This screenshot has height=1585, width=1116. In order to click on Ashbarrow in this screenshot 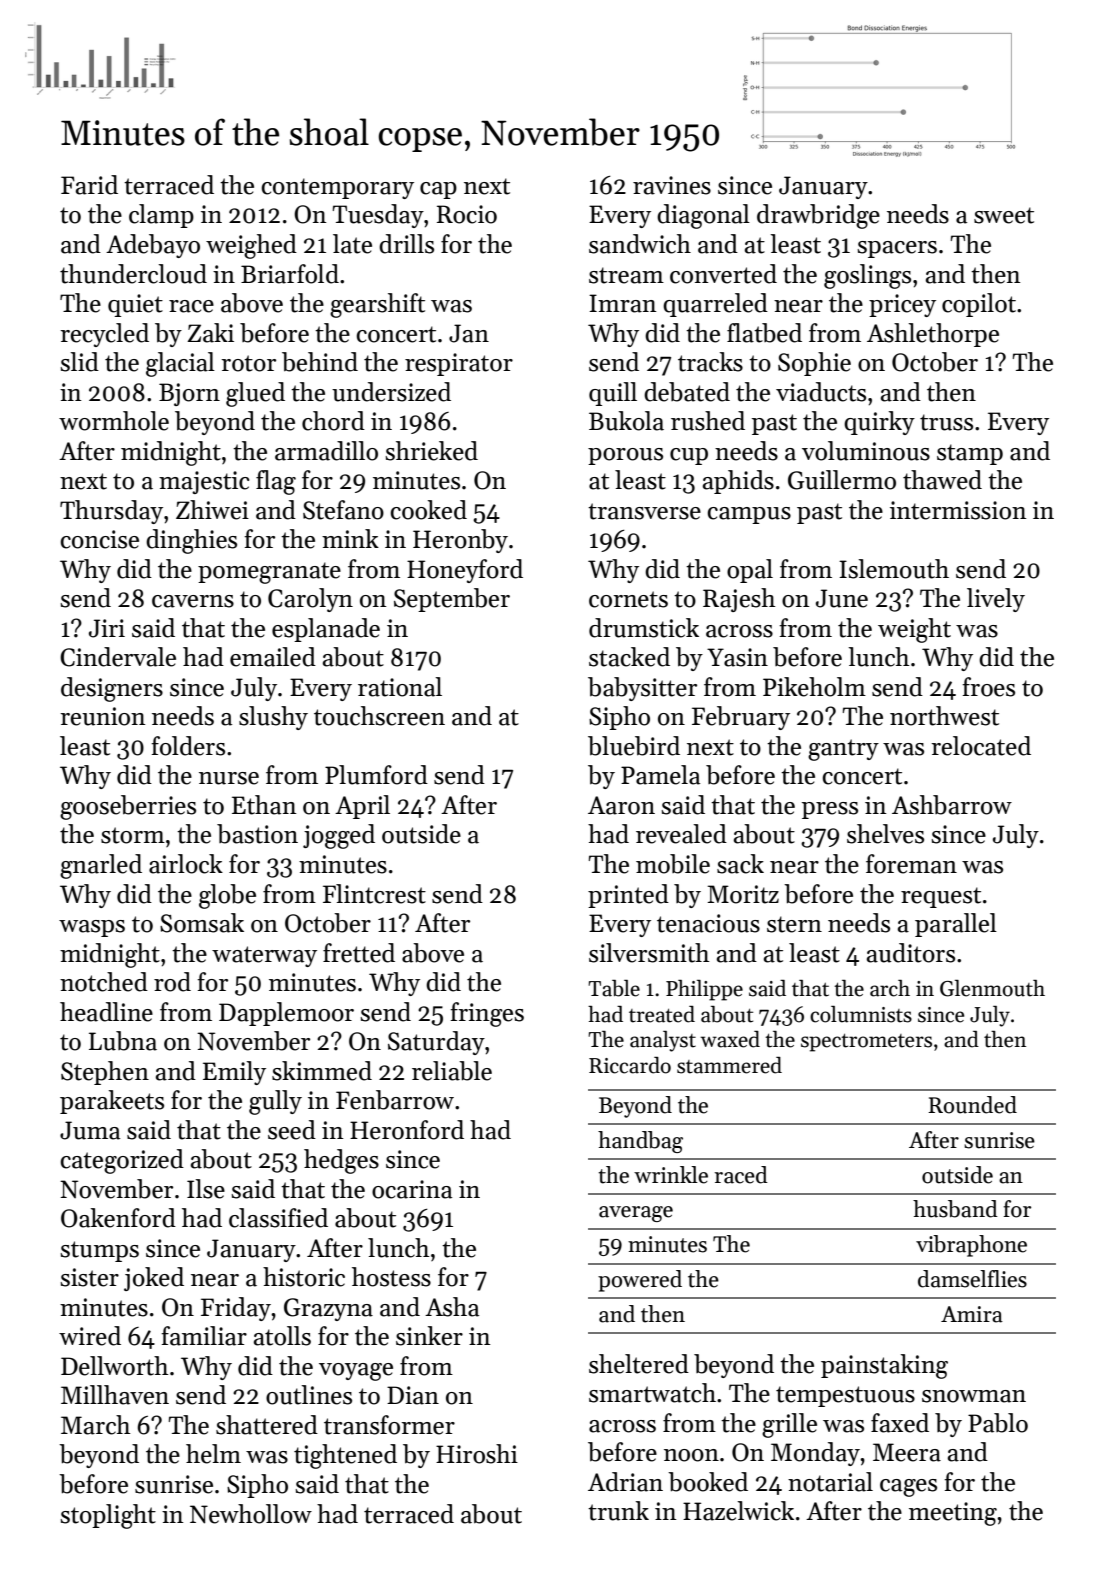, I will do `click(952, 805)`.
